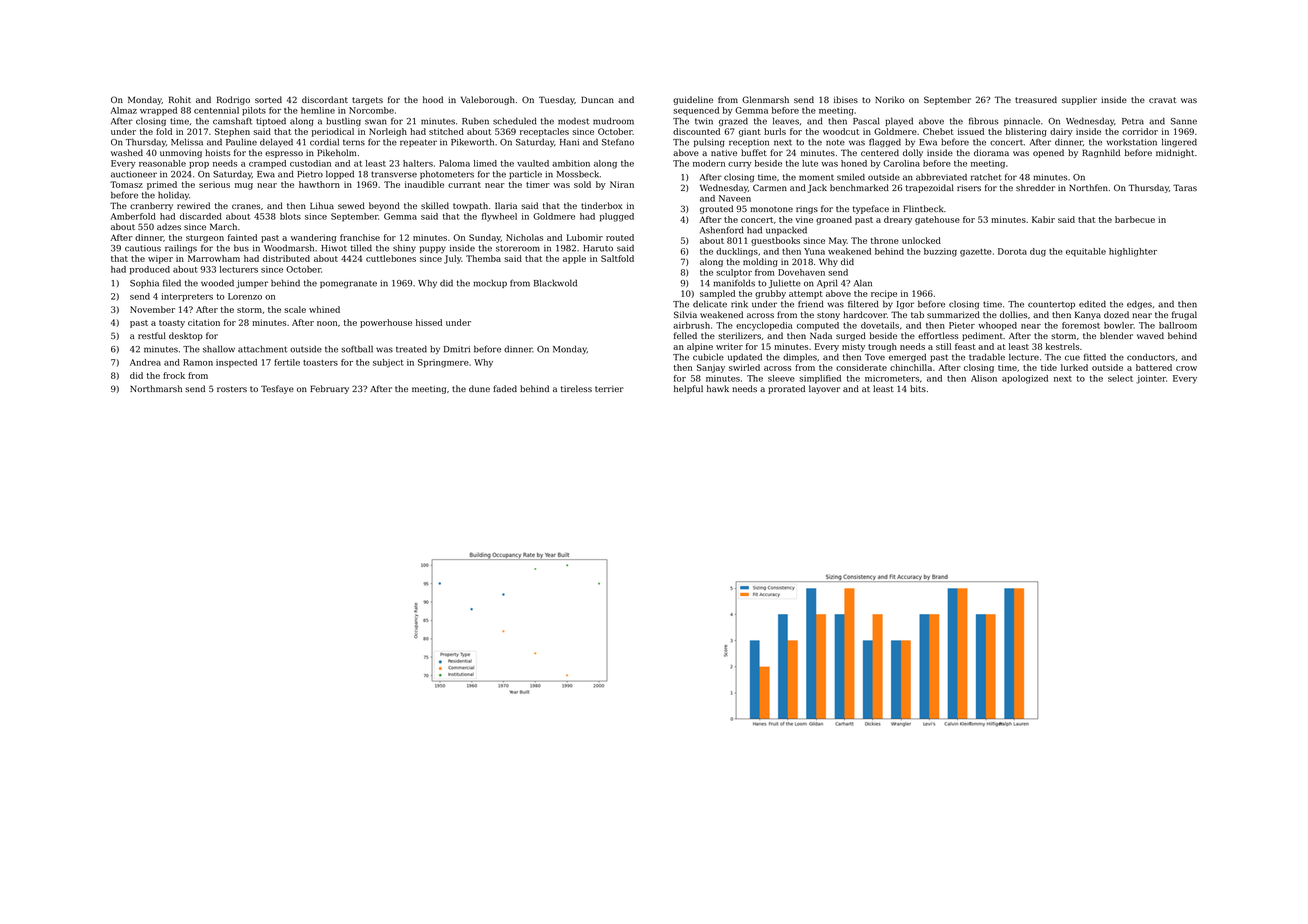 This image has height=924, width=1308. What do you see at coordinates (613, 121) in the image?
I see `mudroom` at bounding box center [613, 121].
